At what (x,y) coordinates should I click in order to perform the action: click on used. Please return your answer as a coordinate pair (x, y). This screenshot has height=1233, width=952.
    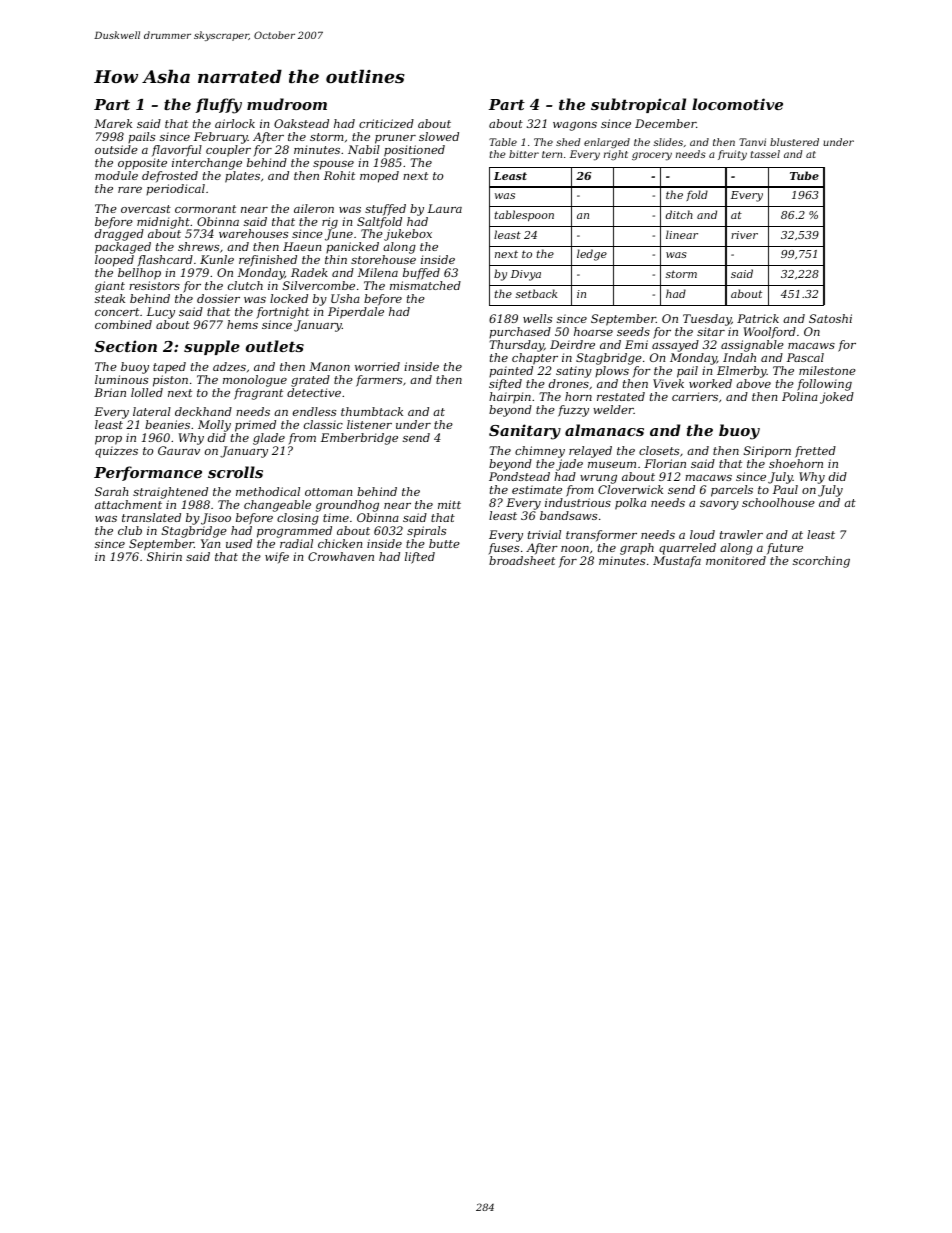
    Looking at the image, I should click on (239, 543).
